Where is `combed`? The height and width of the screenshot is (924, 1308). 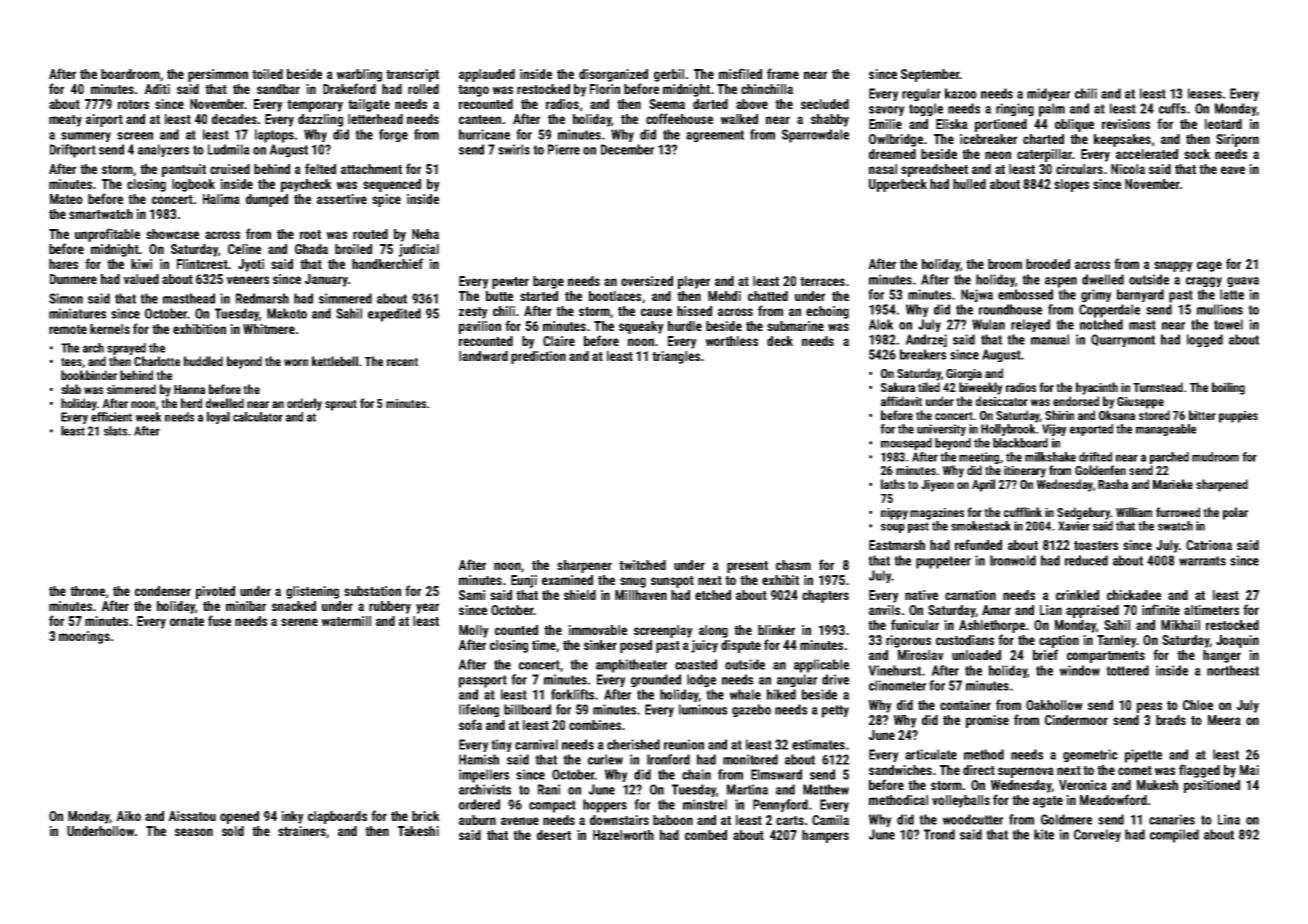
combed is located at coordinates (706, 835).
